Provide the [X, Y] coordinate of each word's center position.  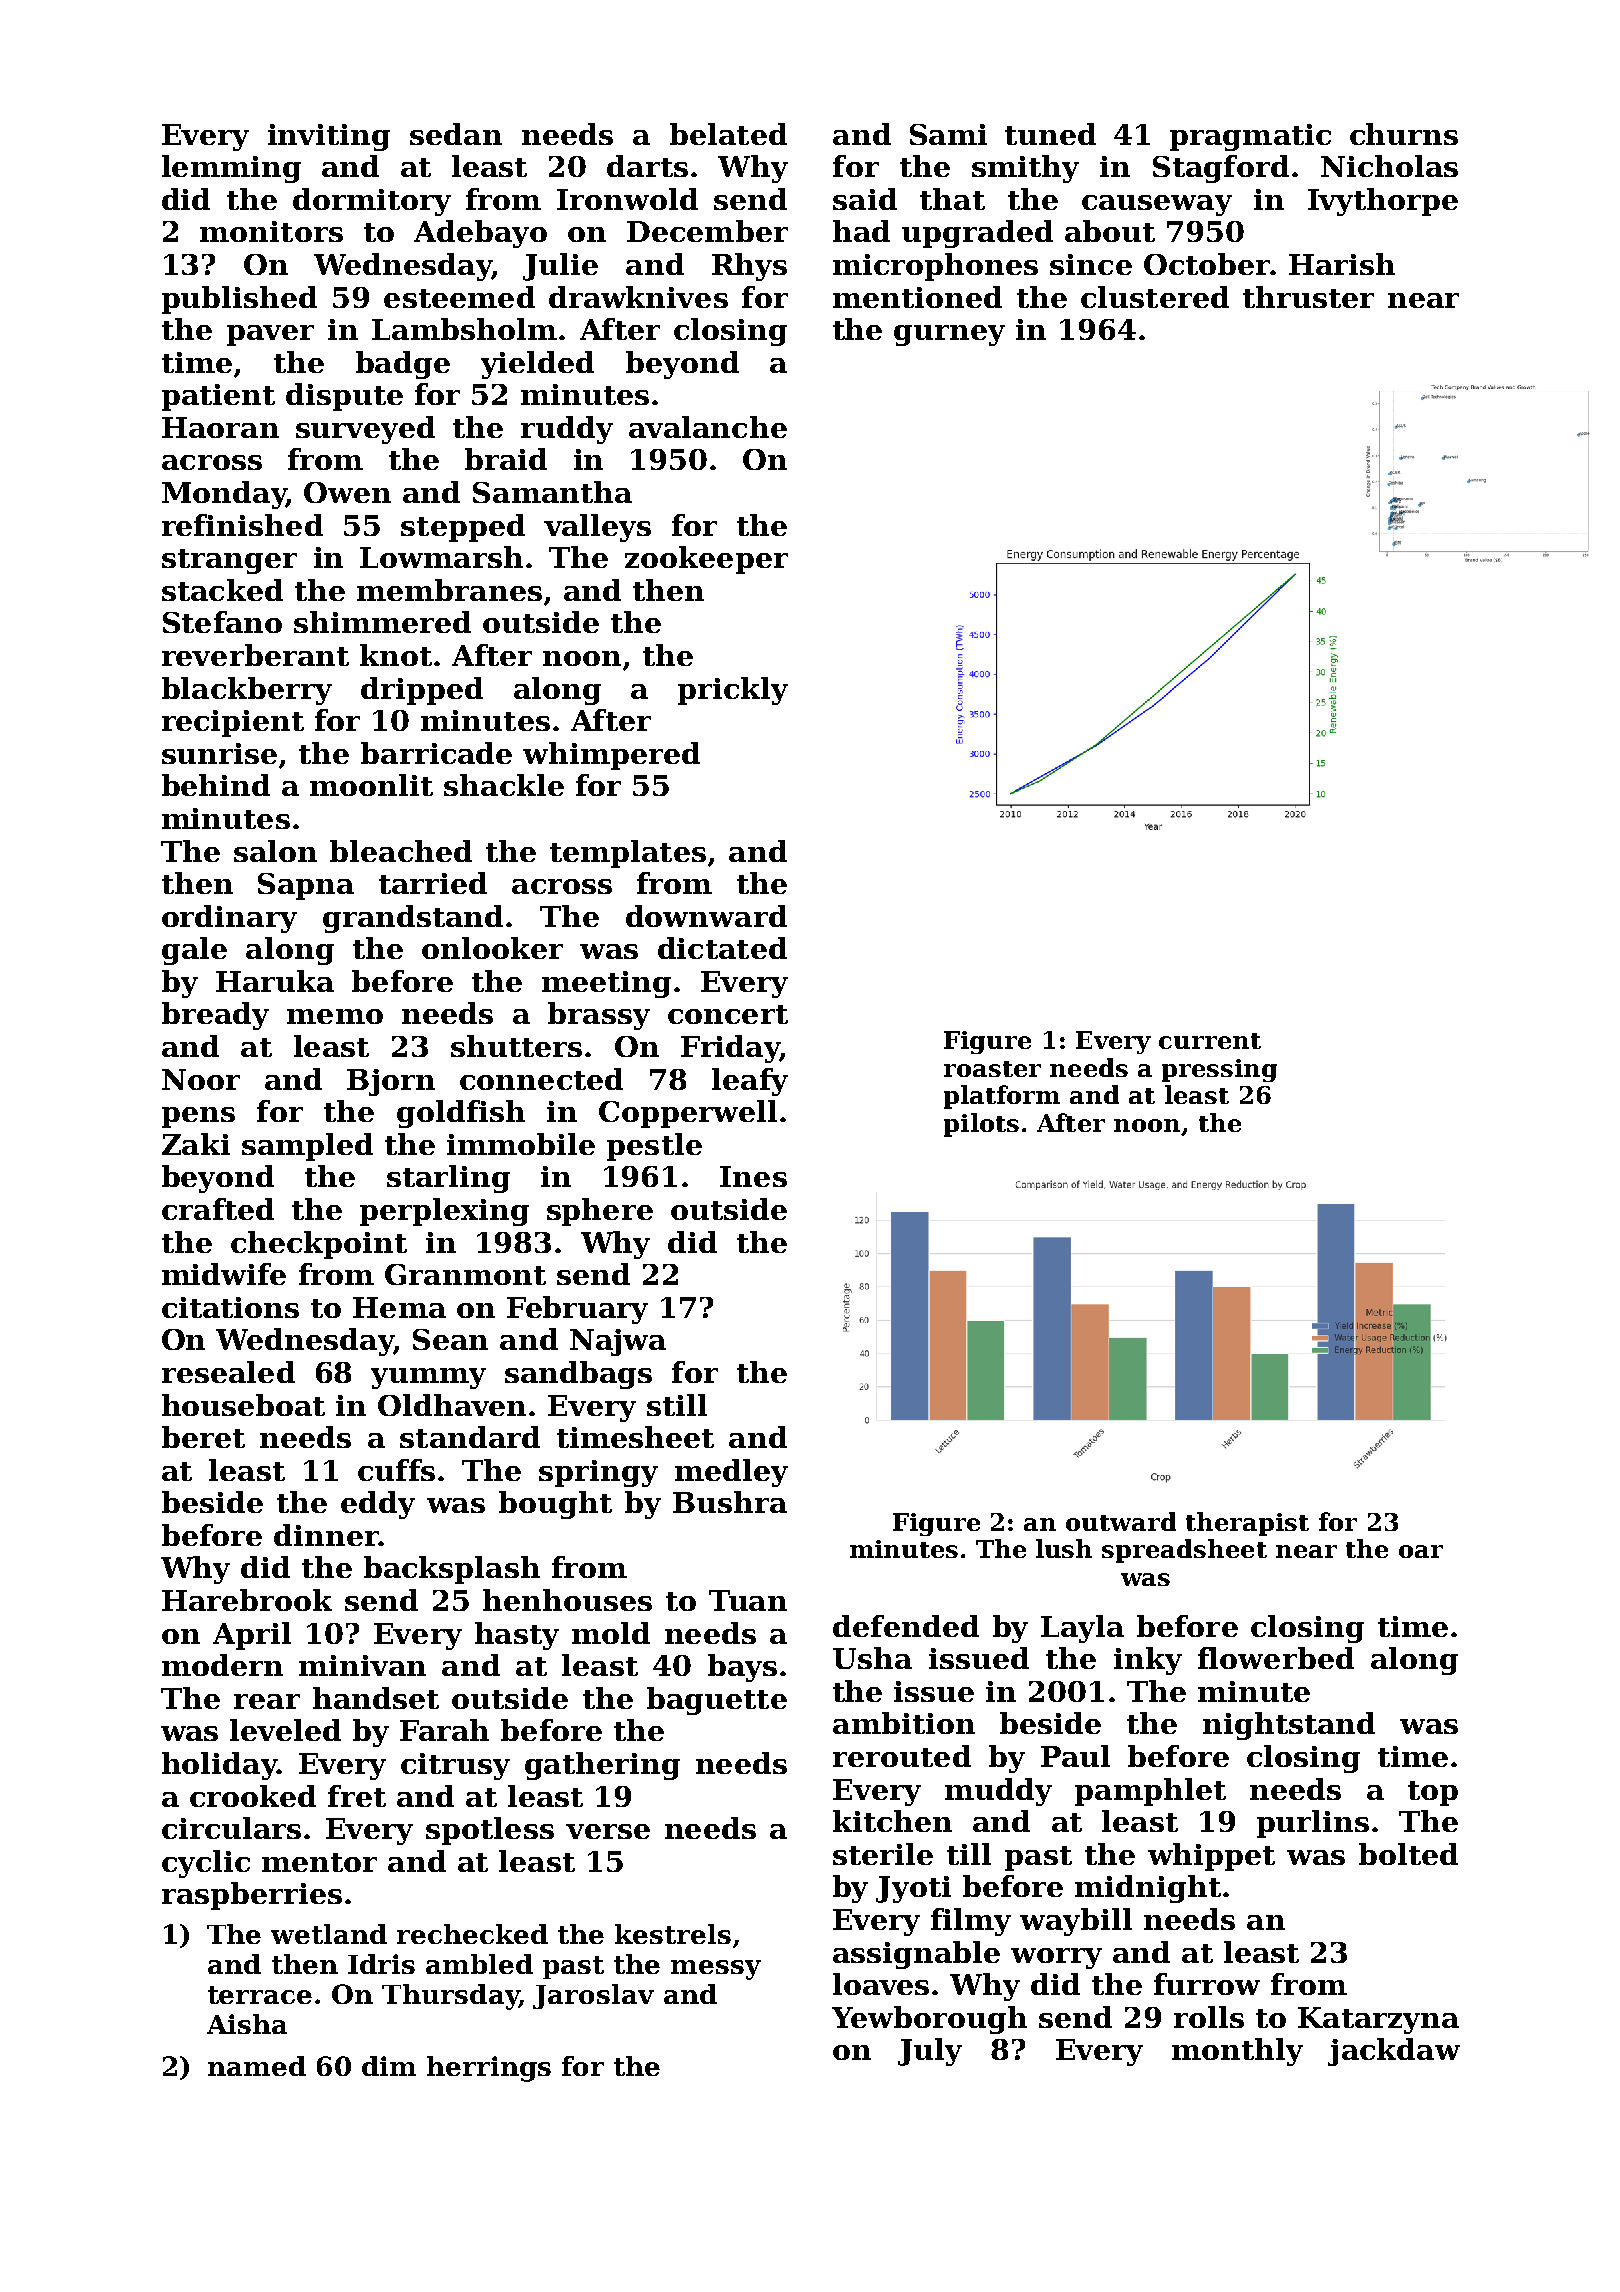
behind [216, 785]
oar [1421, 1551]
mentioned [917, 297]
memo [335, 1016]
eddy [378, 1505]
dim [389, 2066]
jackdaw [1394, 2052]
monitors [271, 231]
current [1210, 1041]
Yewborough [929, 2020]
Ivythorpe [1383, 202]
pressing [1219, 1070]
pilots [981, 1125]
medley [731, 1473]
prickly [733, 691]
